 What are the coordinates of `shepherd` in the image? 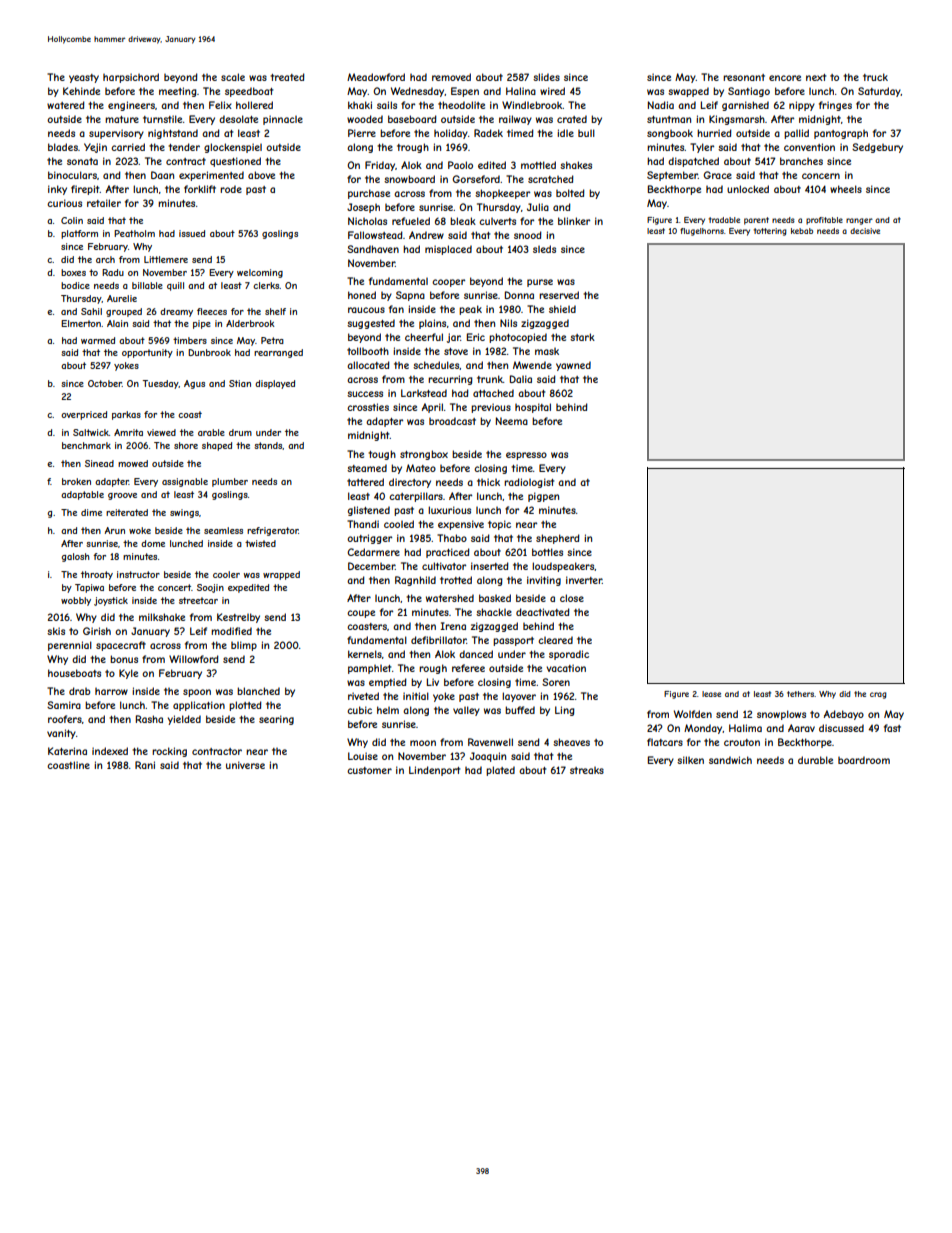 It's located at (558, 539).
